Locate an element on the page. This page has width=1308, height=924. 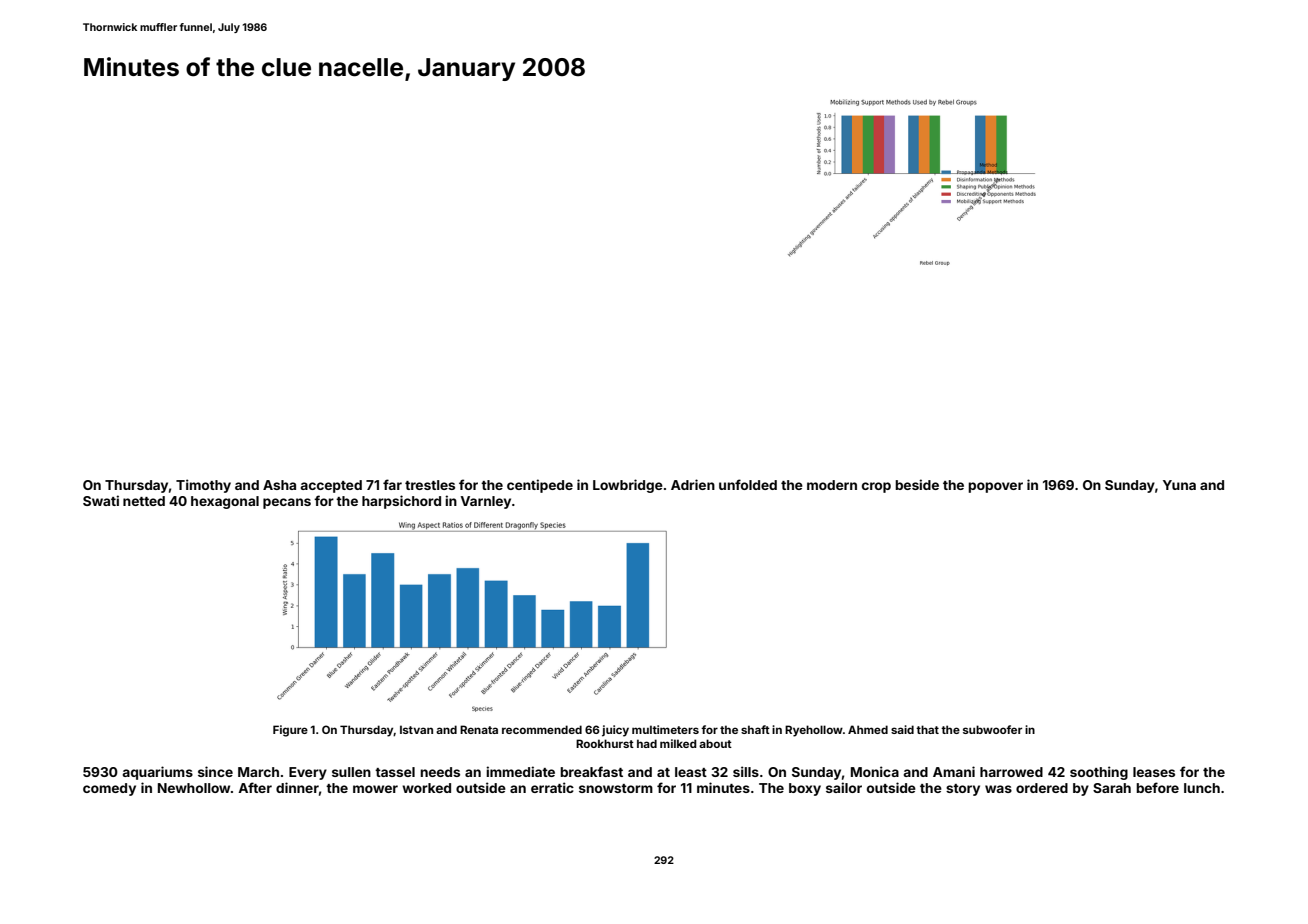
said is located at coordinates (902, 729).
